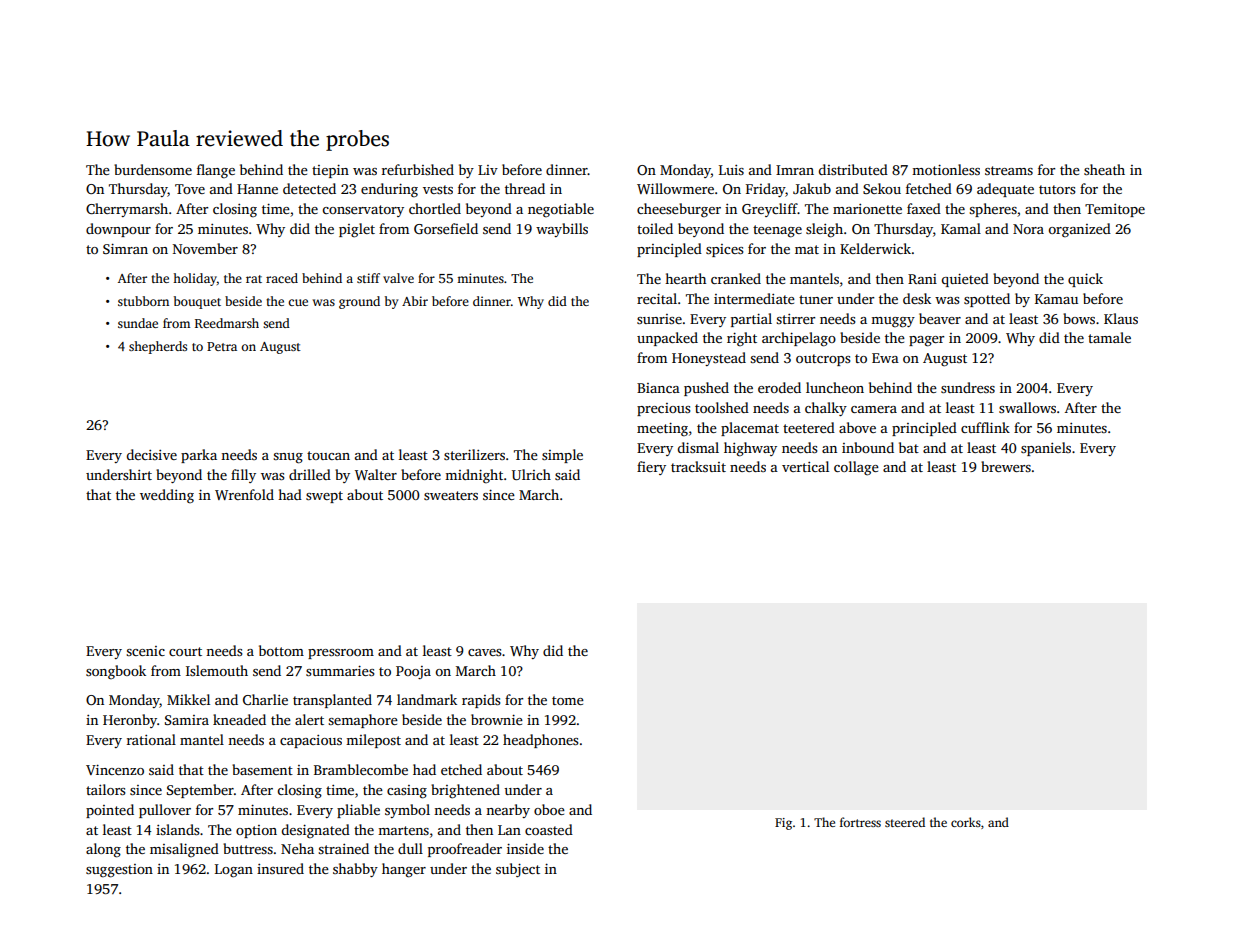 The width and height of the page is (1233, 952). Describe the element at coordinates (562, 230) in the page. I see `waybills` at that location.
